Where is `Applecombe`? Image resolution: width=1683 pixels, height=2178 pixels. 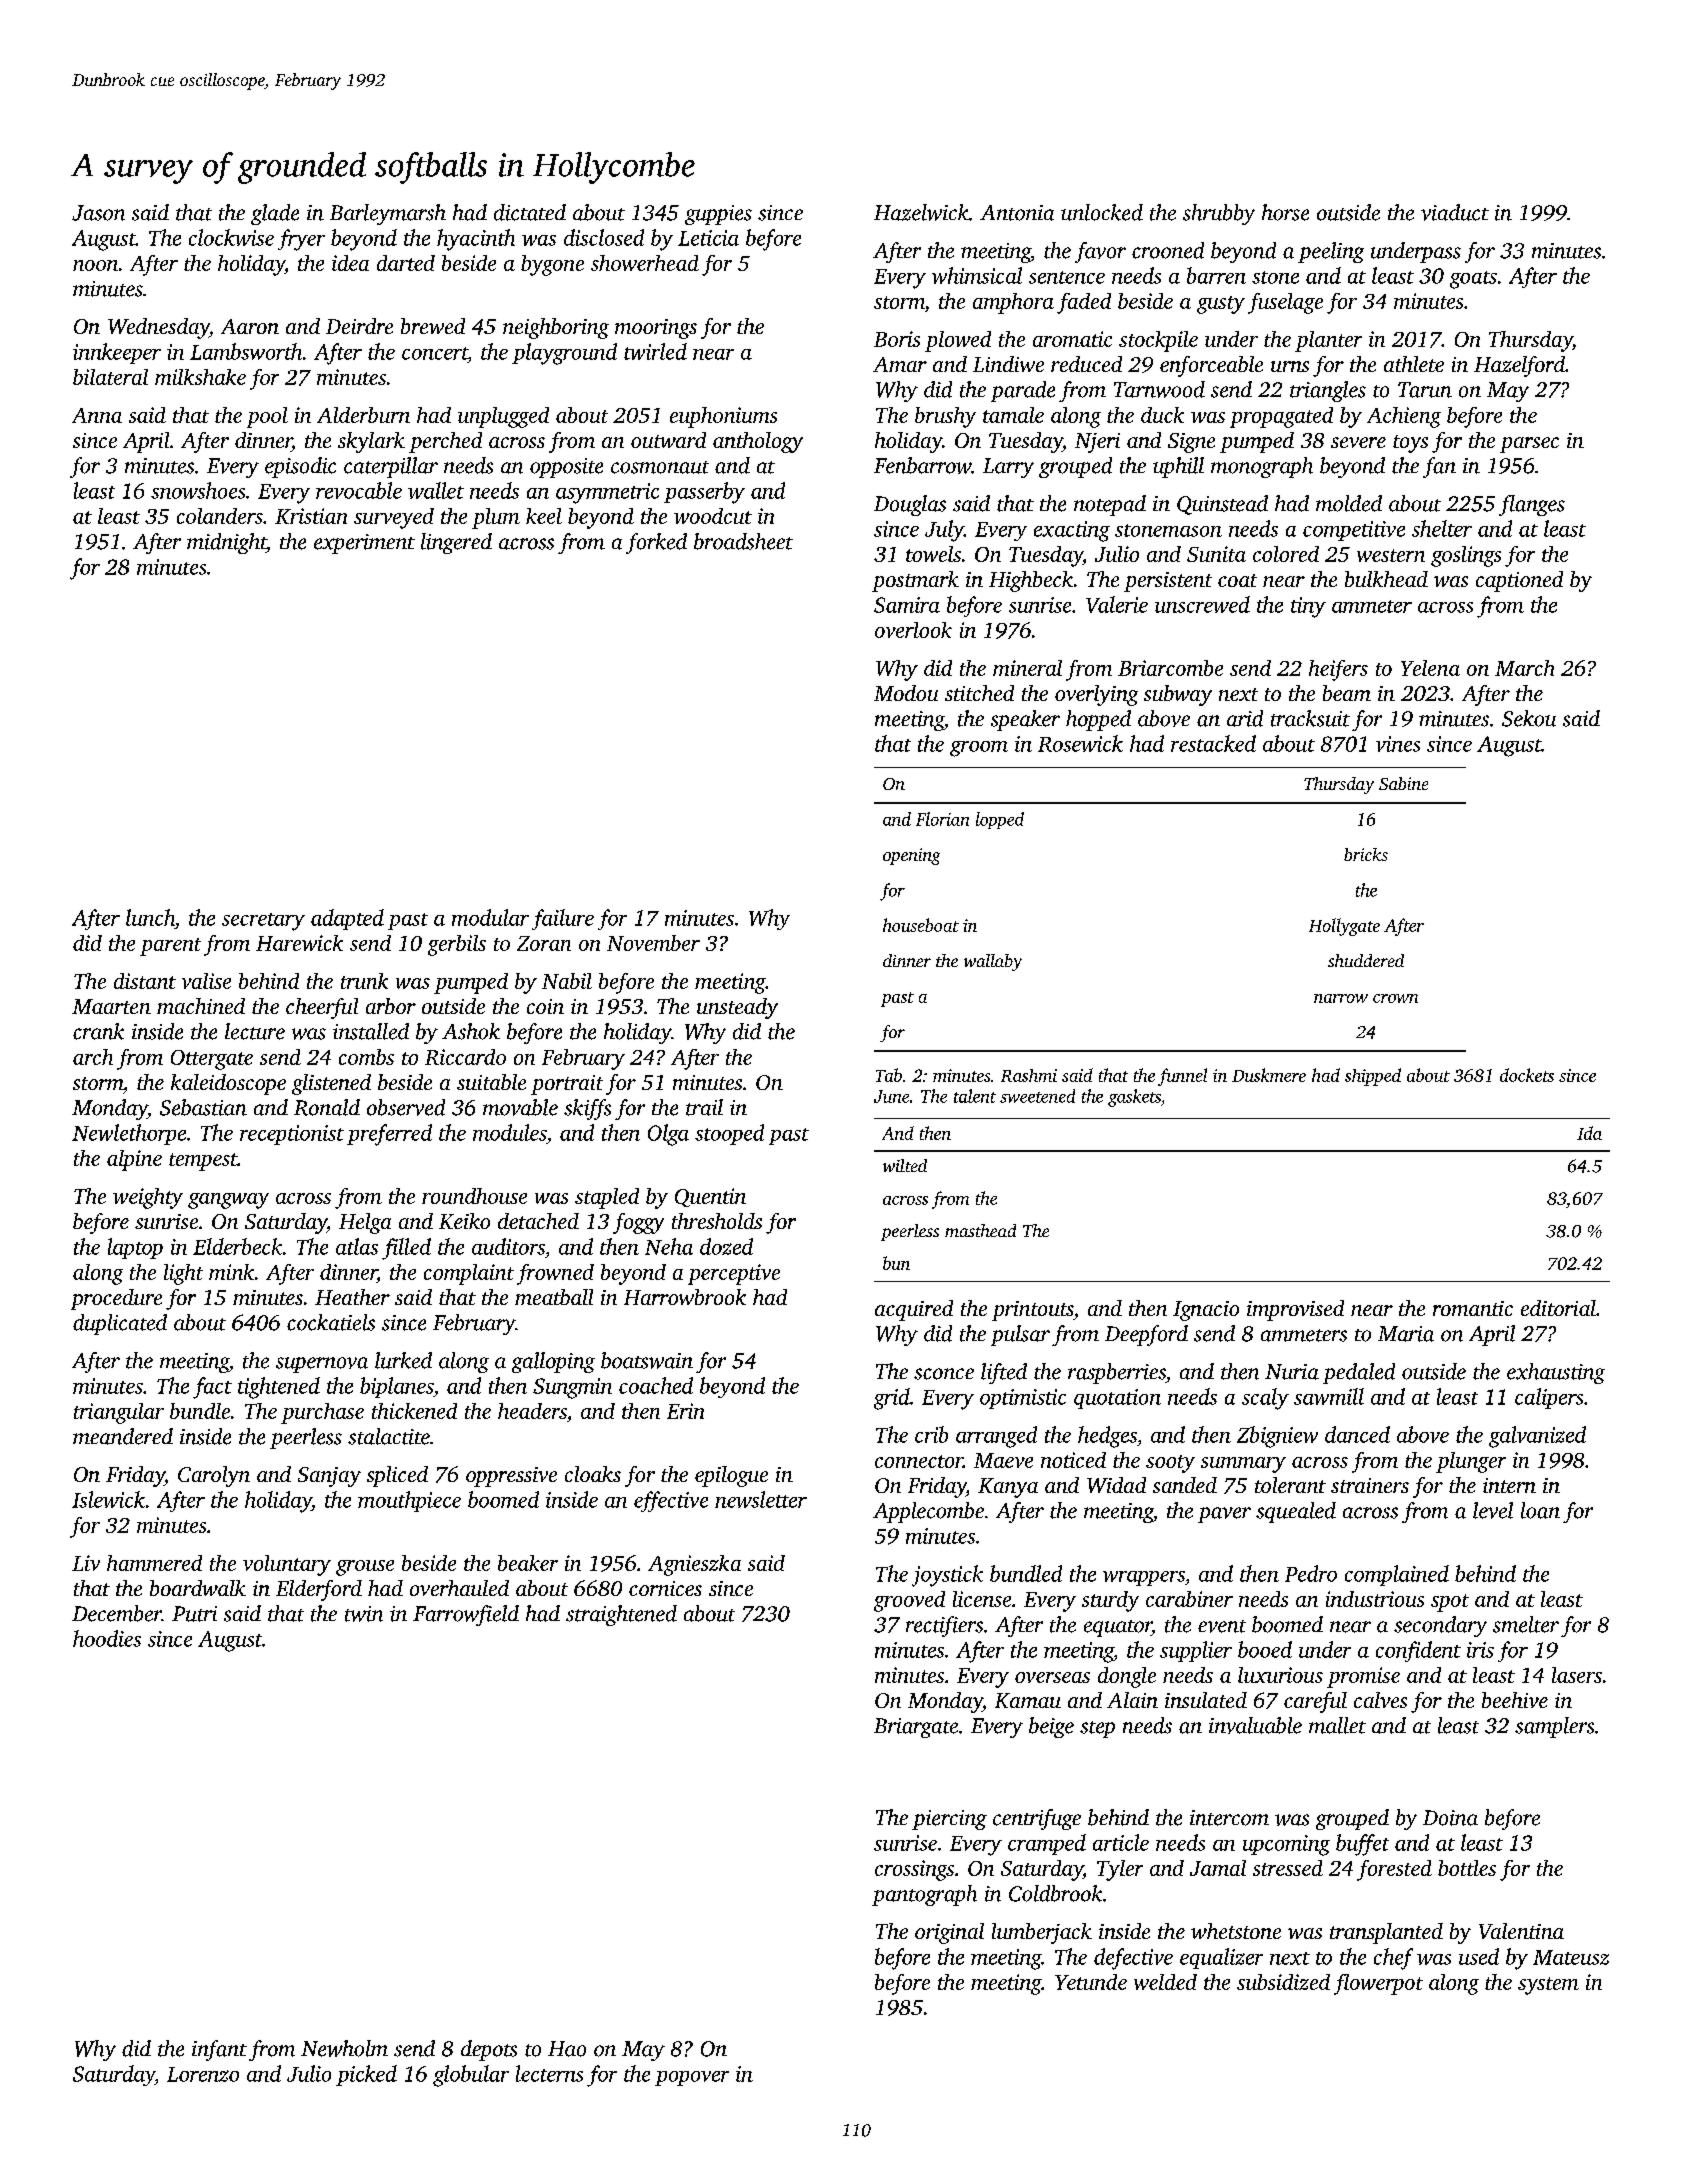
Applecombe is located at coordinates (928, 1512).
